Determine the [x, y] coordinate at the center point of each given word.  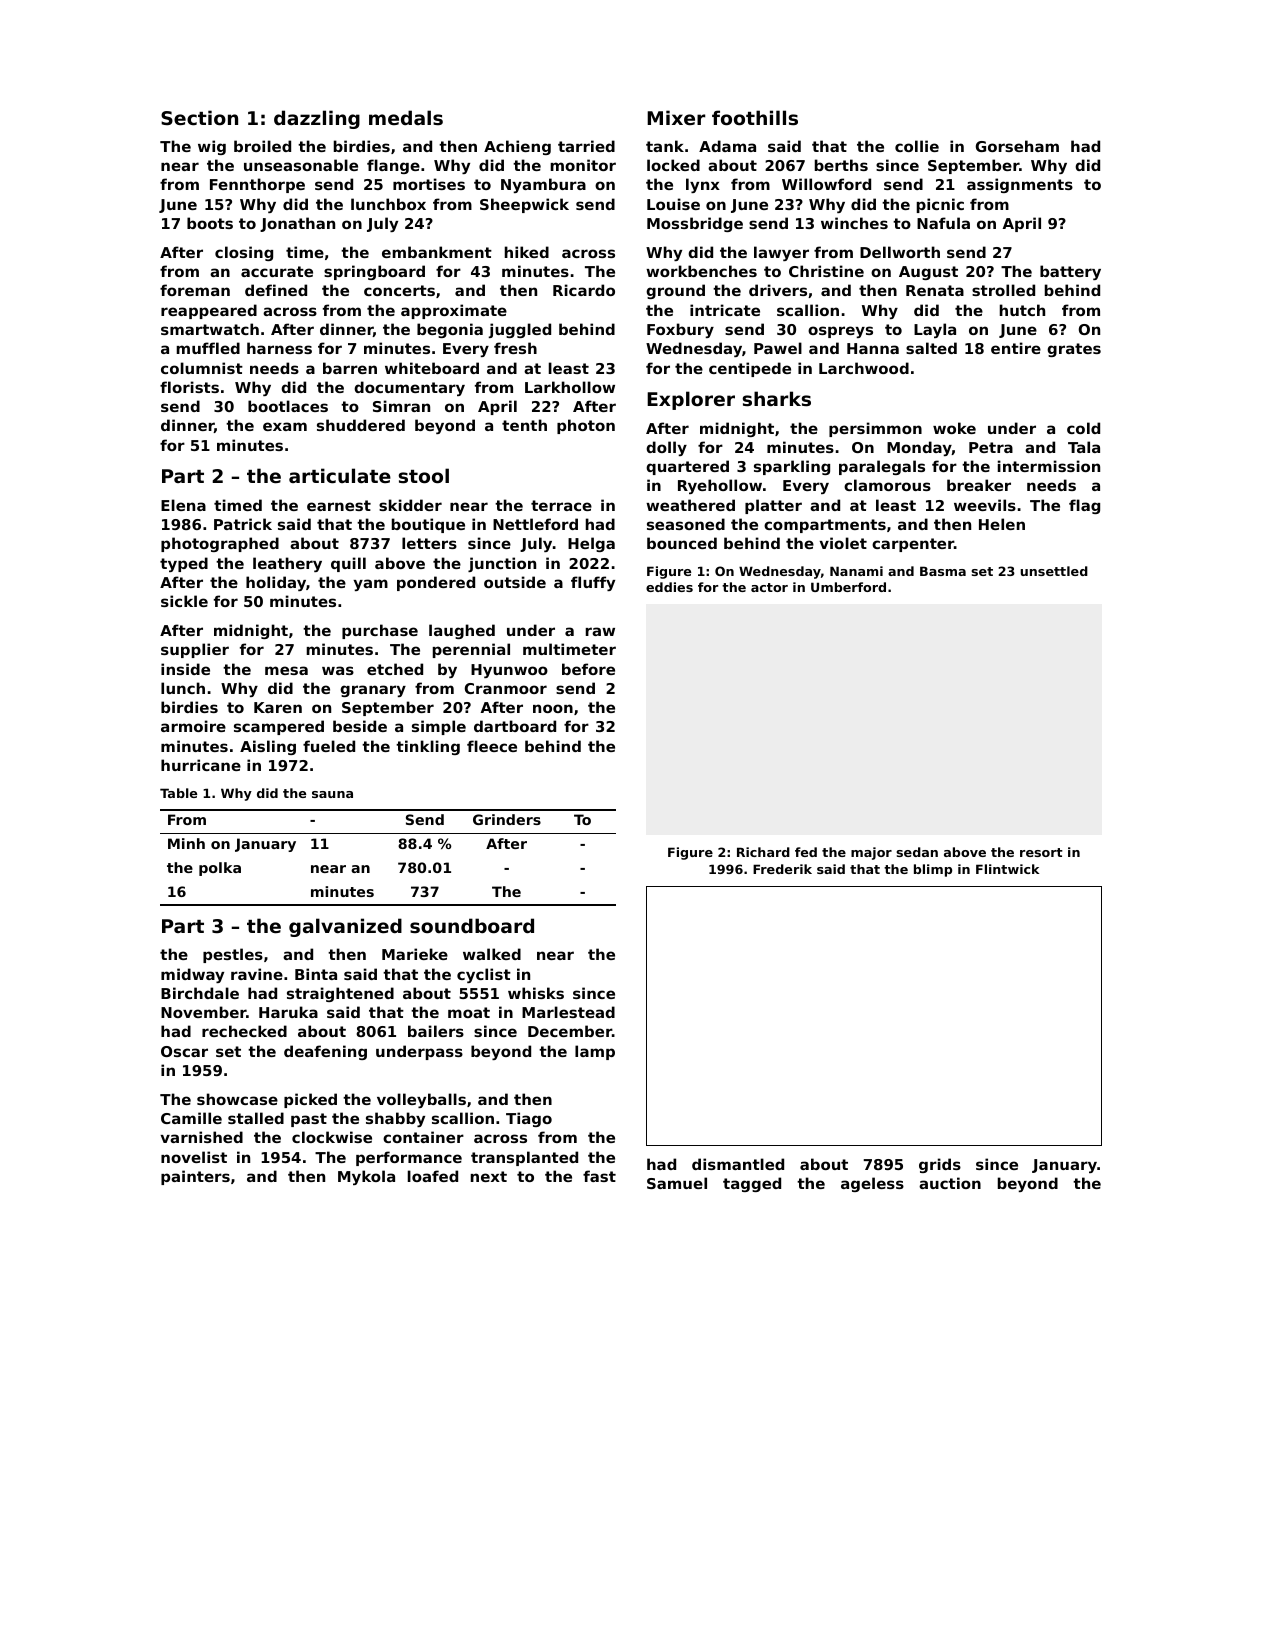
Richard [763, 852]
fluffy [593, 583]
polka [220, 869]
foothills [755, 118]
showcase [237, 1099]
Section [199, 117]
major [871, 853]
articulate [340, 475]
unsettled [1054, 571]
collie [917, 146]
